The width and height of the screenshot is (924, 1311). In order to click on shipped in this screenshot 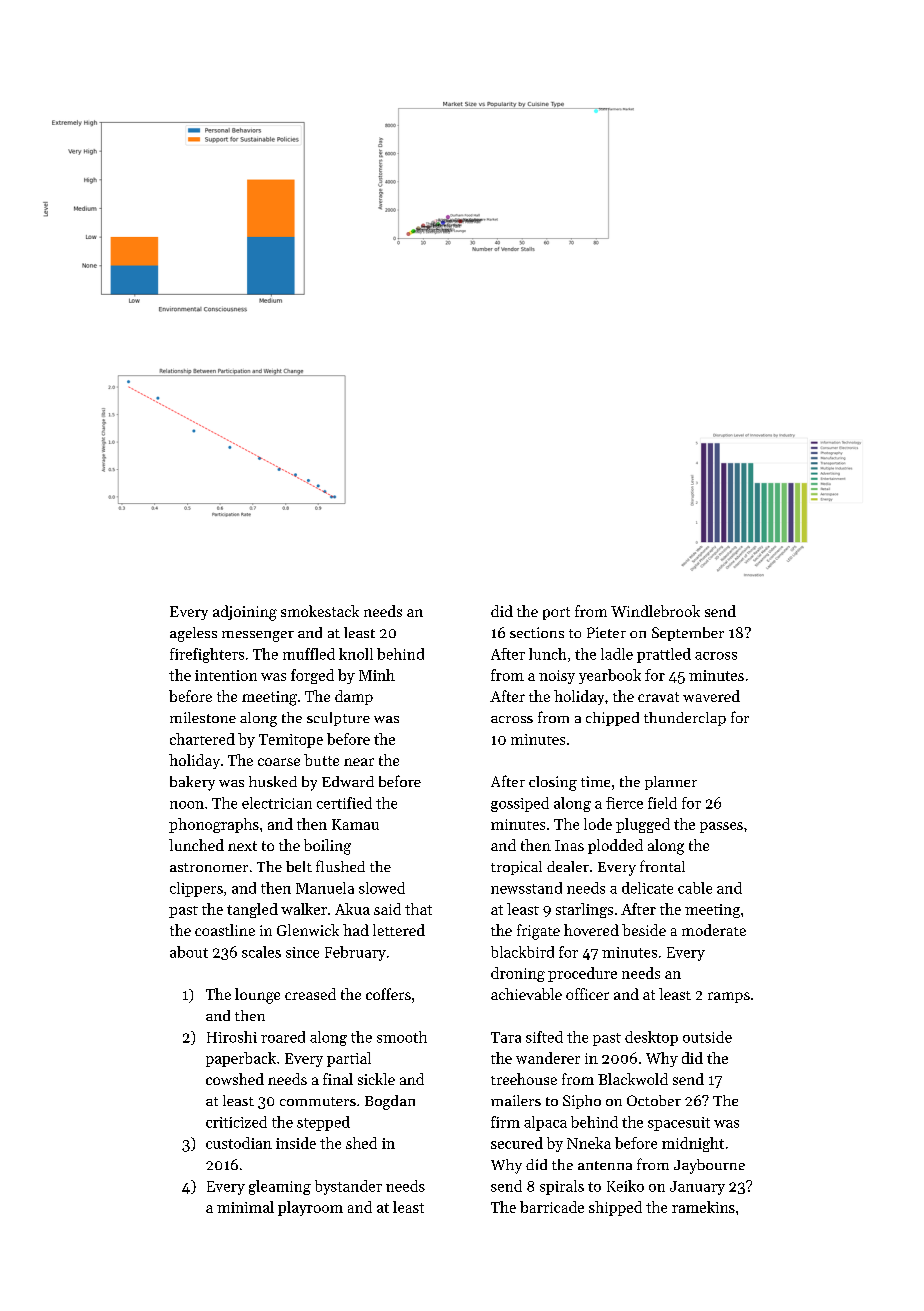, I will do `click(615, 1208)`.
